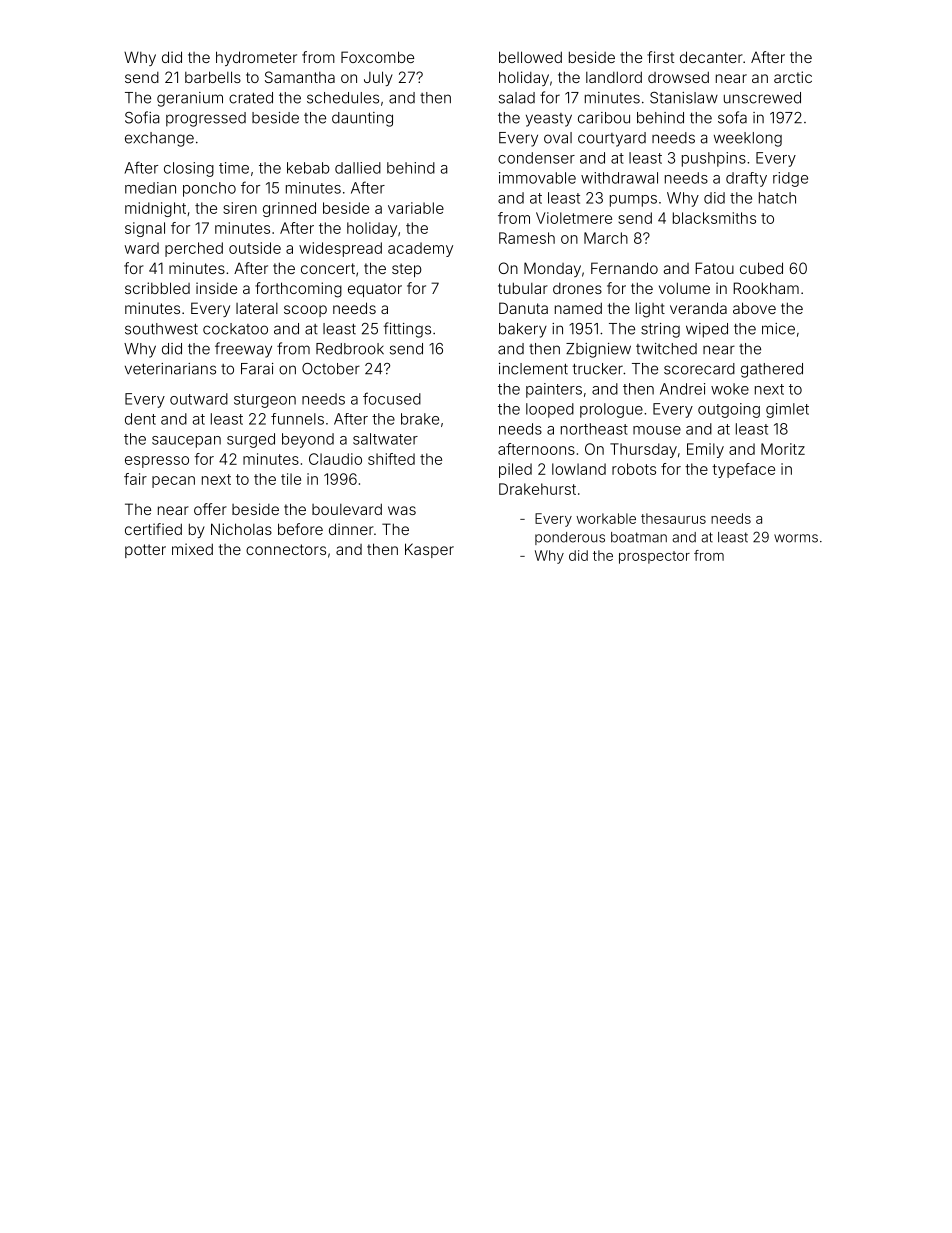  What do you see at coordinates (429, 550) in the screenshot?
I see `Kasper` at bounding box center [429, 550].
